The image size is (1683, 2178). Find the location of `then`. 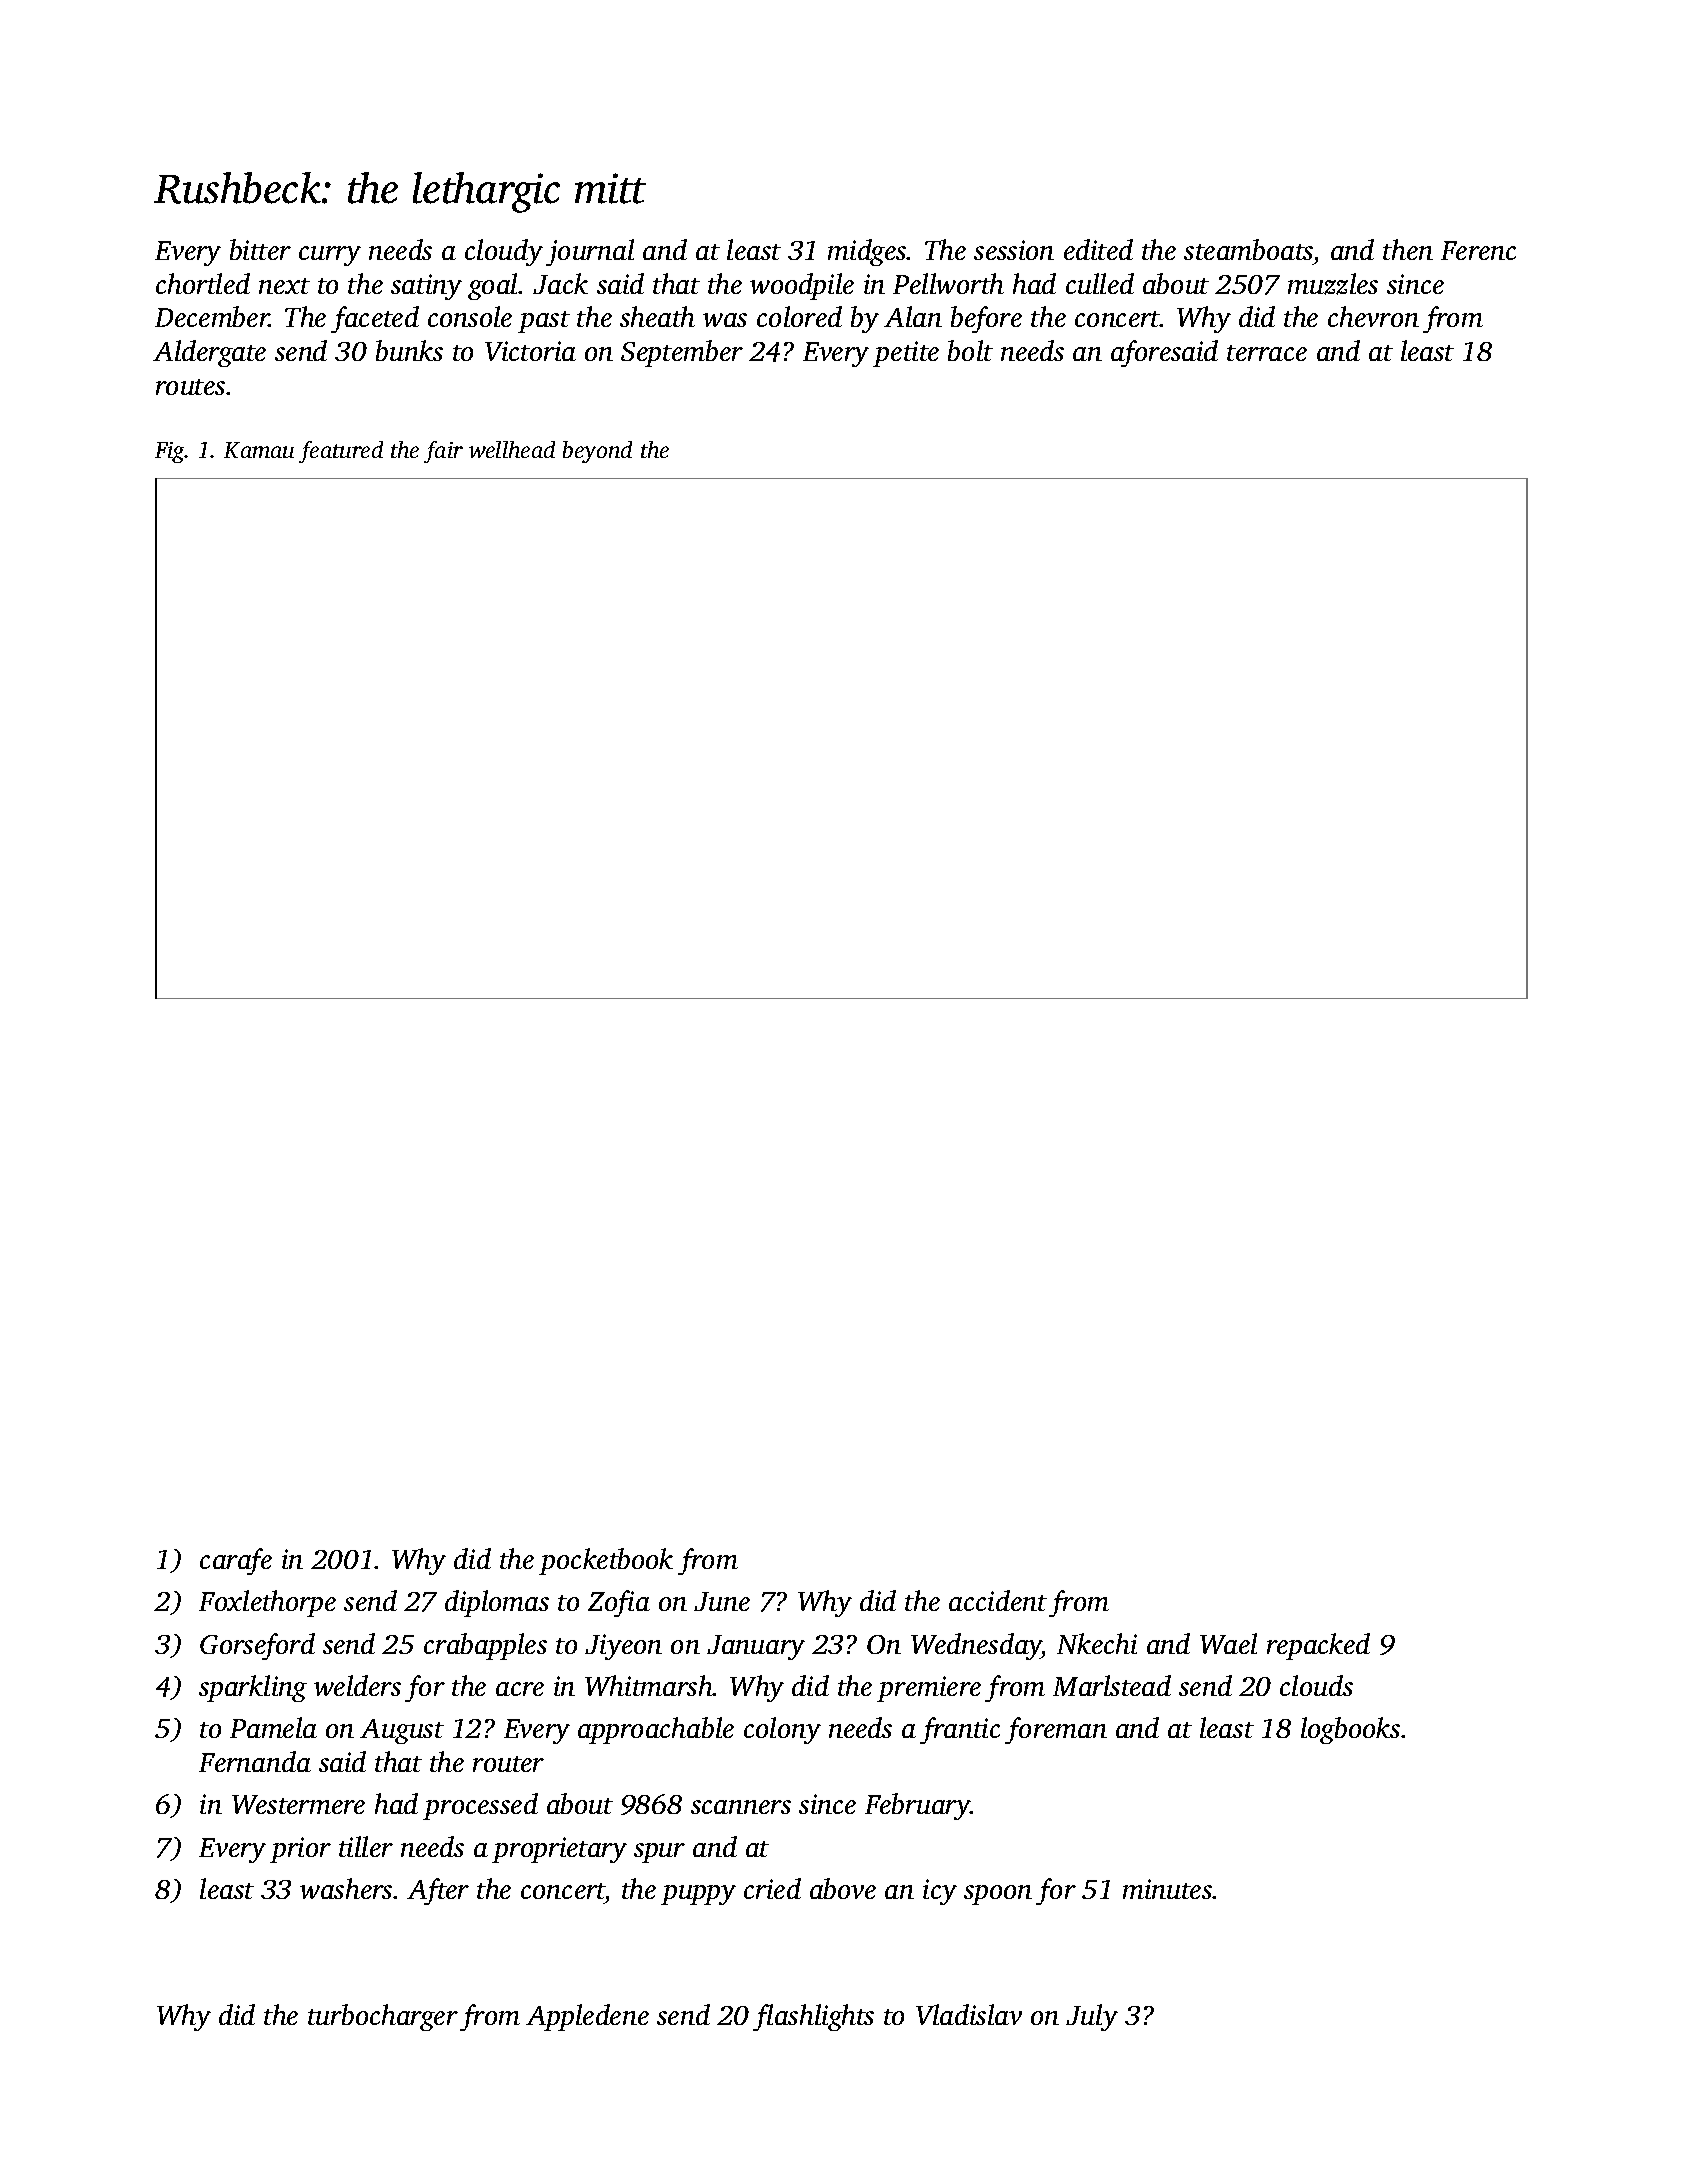

then is located at coordinates (1408, 249).
